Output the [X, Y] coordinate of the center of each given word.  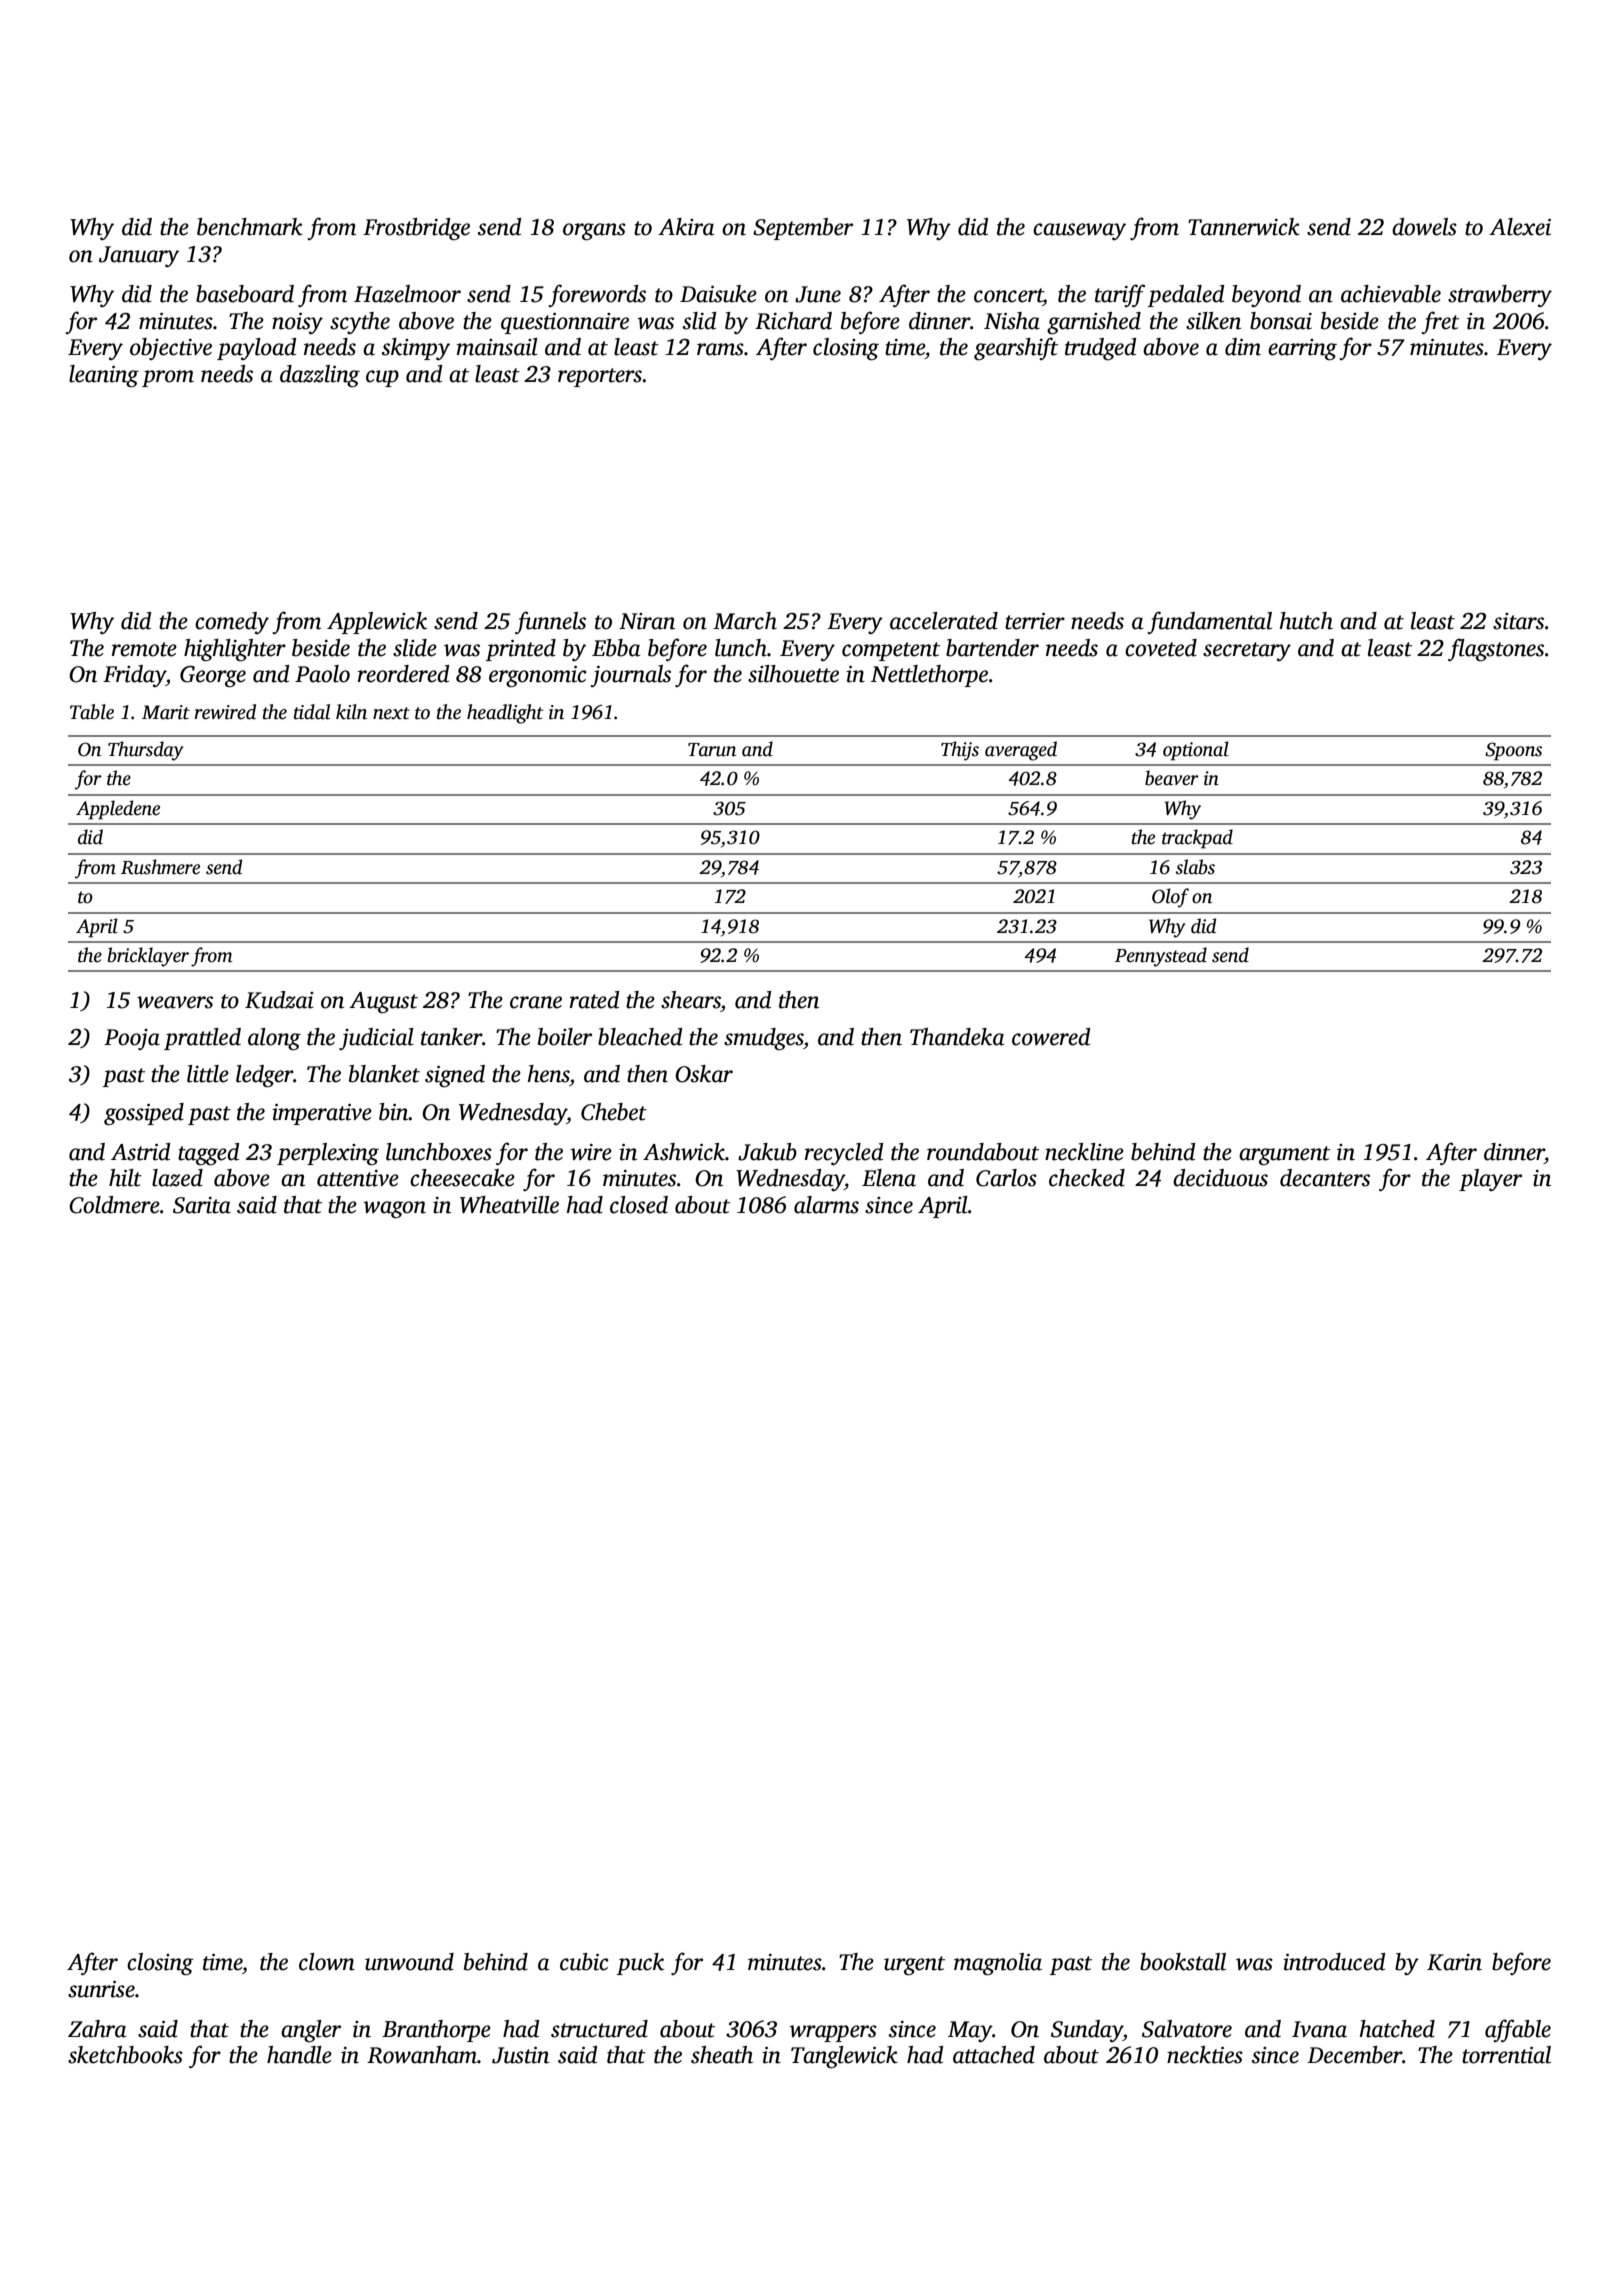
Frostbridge [416, 229]
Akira [686, 227]
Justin [520, 2055]
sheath [722, 2055]
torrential [1506, 2055]
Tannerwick [1244, 227]
